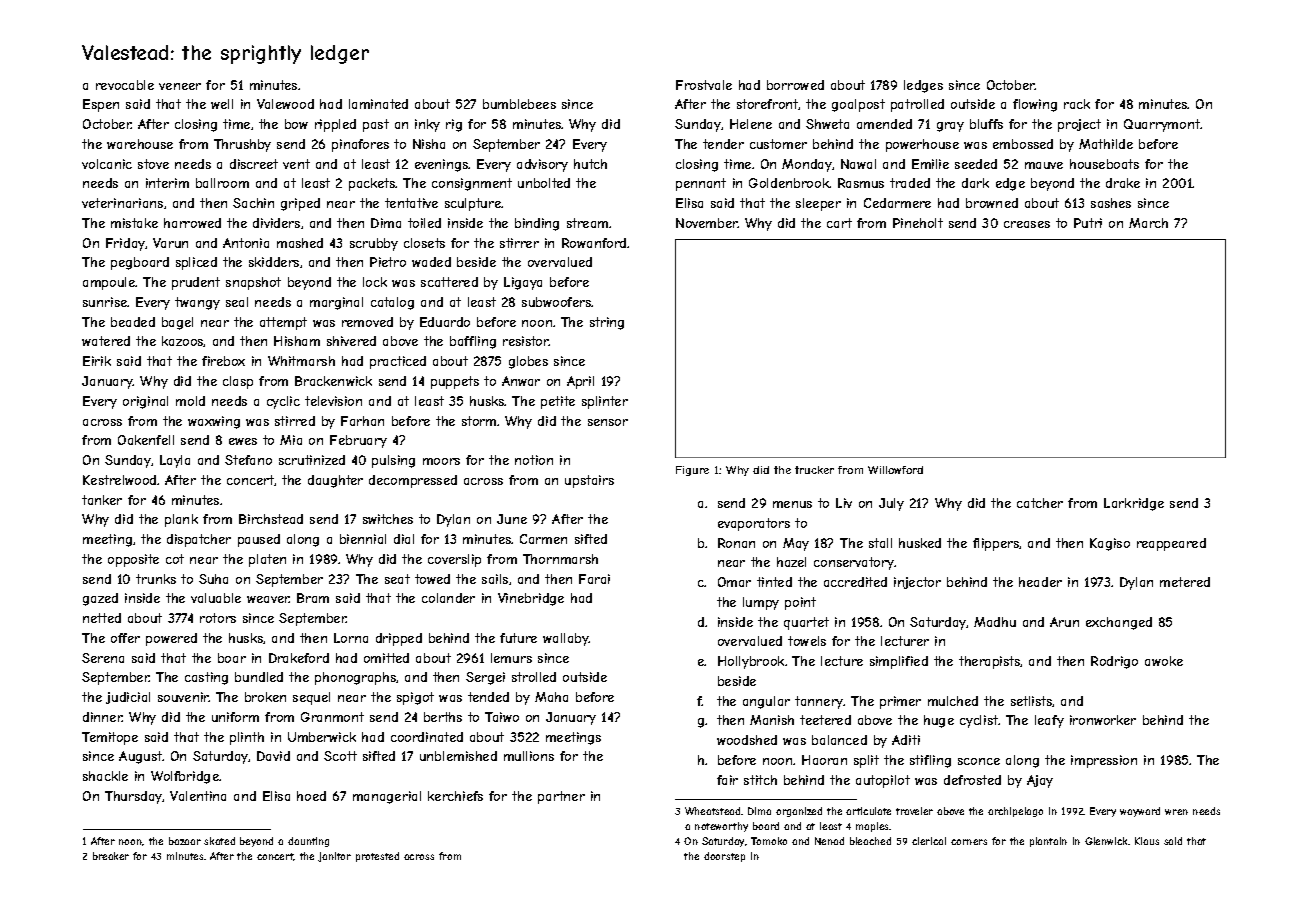 This screenshot has width=1308, height=924. Describe the element at coordinates (105, 776) in the screenshot. I see `shackle` at that location.
